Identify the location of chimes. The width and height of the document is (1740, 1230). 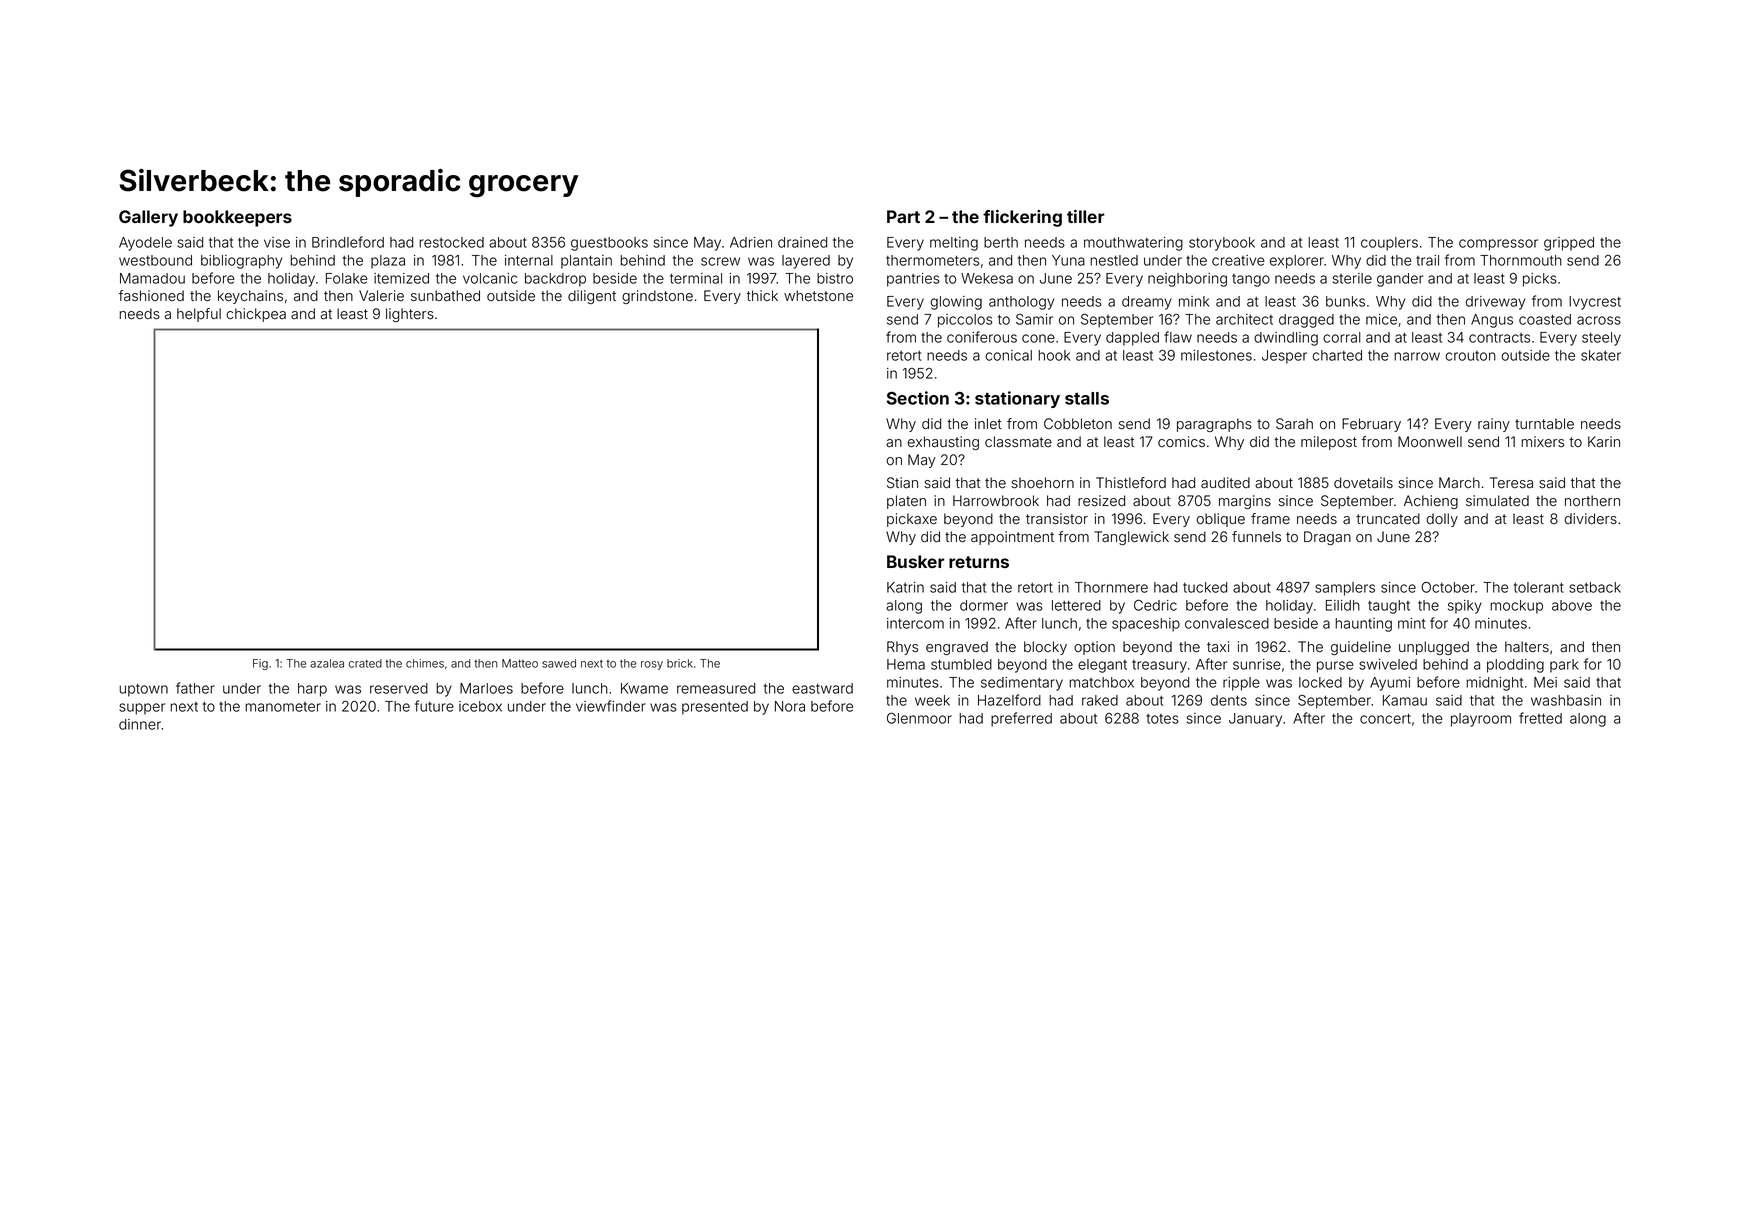
(425, 663).
